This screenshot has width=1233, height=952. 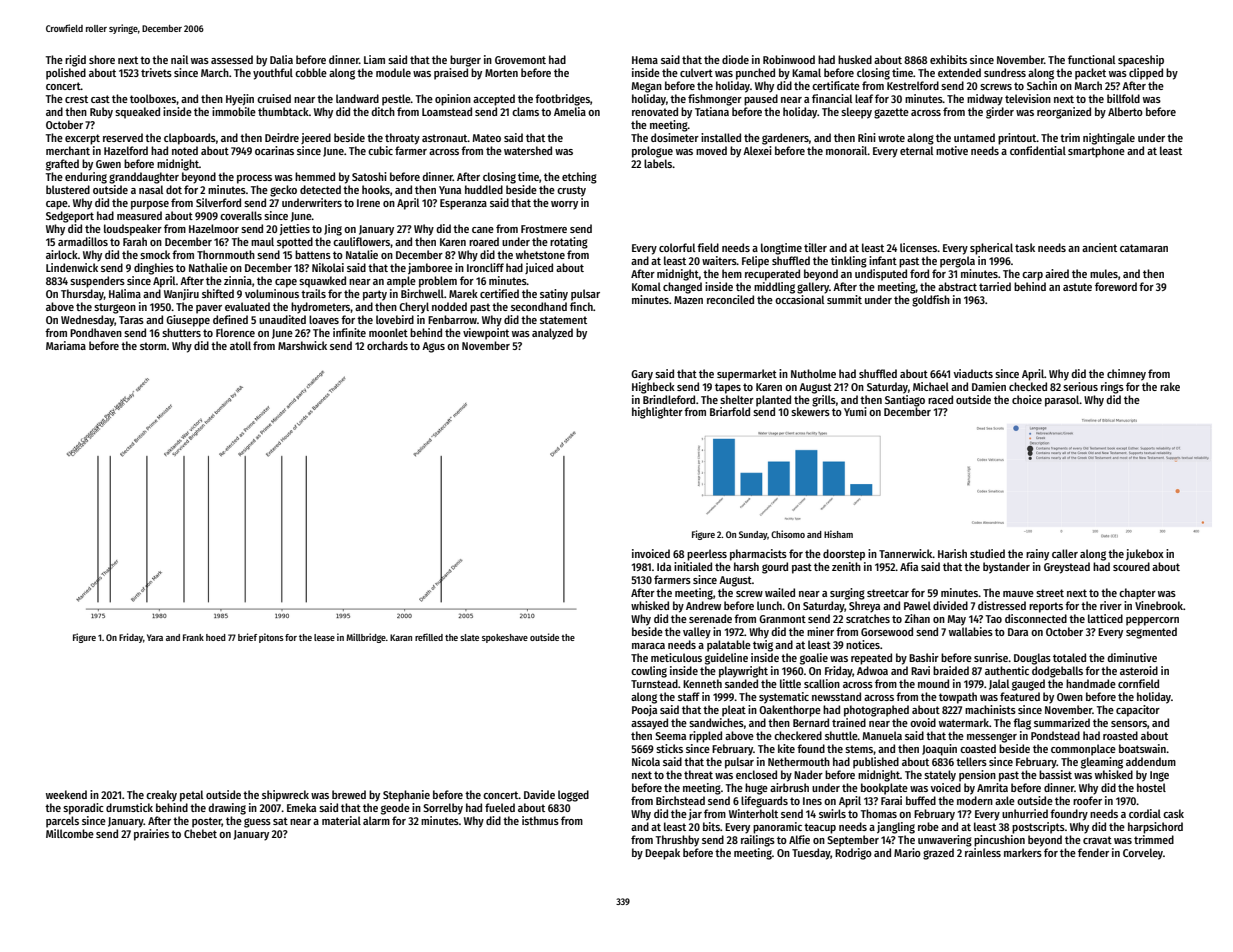 I want to click on Mariama, so click(x=66, y=345).
